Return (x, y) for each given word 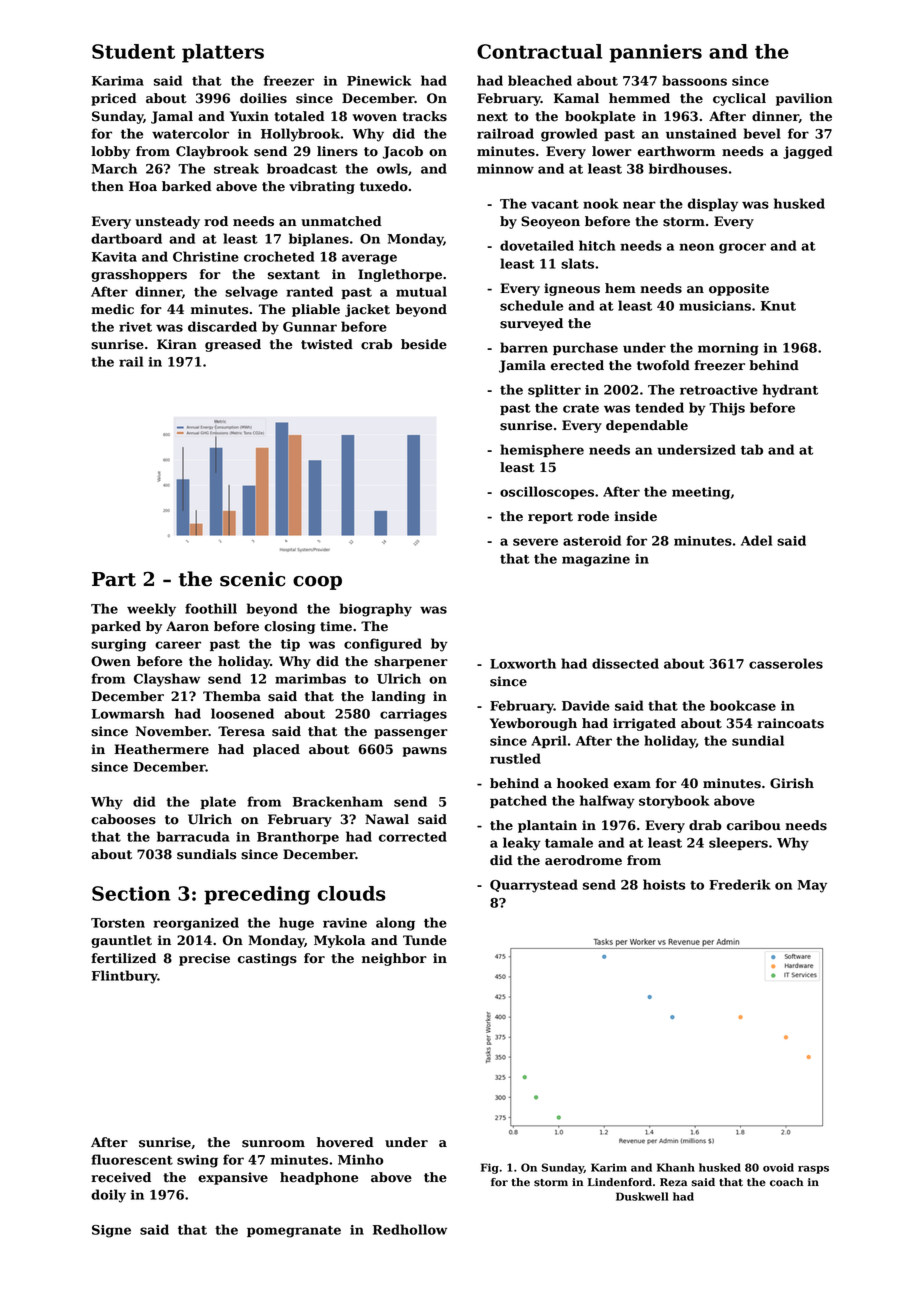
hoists (664, 884)
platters (223, 53)
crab (376, 344)
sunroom (273, 1144)
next (492, 117)
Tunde (425, 940)
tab (752, 449)
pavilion (804, 99)
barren (524, 347)
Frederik (740, 884)
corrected (413, 836)
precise (204, 959)
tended (659, 407)
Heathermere (161, 749)
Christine (206, 256)
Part (114, 579)
